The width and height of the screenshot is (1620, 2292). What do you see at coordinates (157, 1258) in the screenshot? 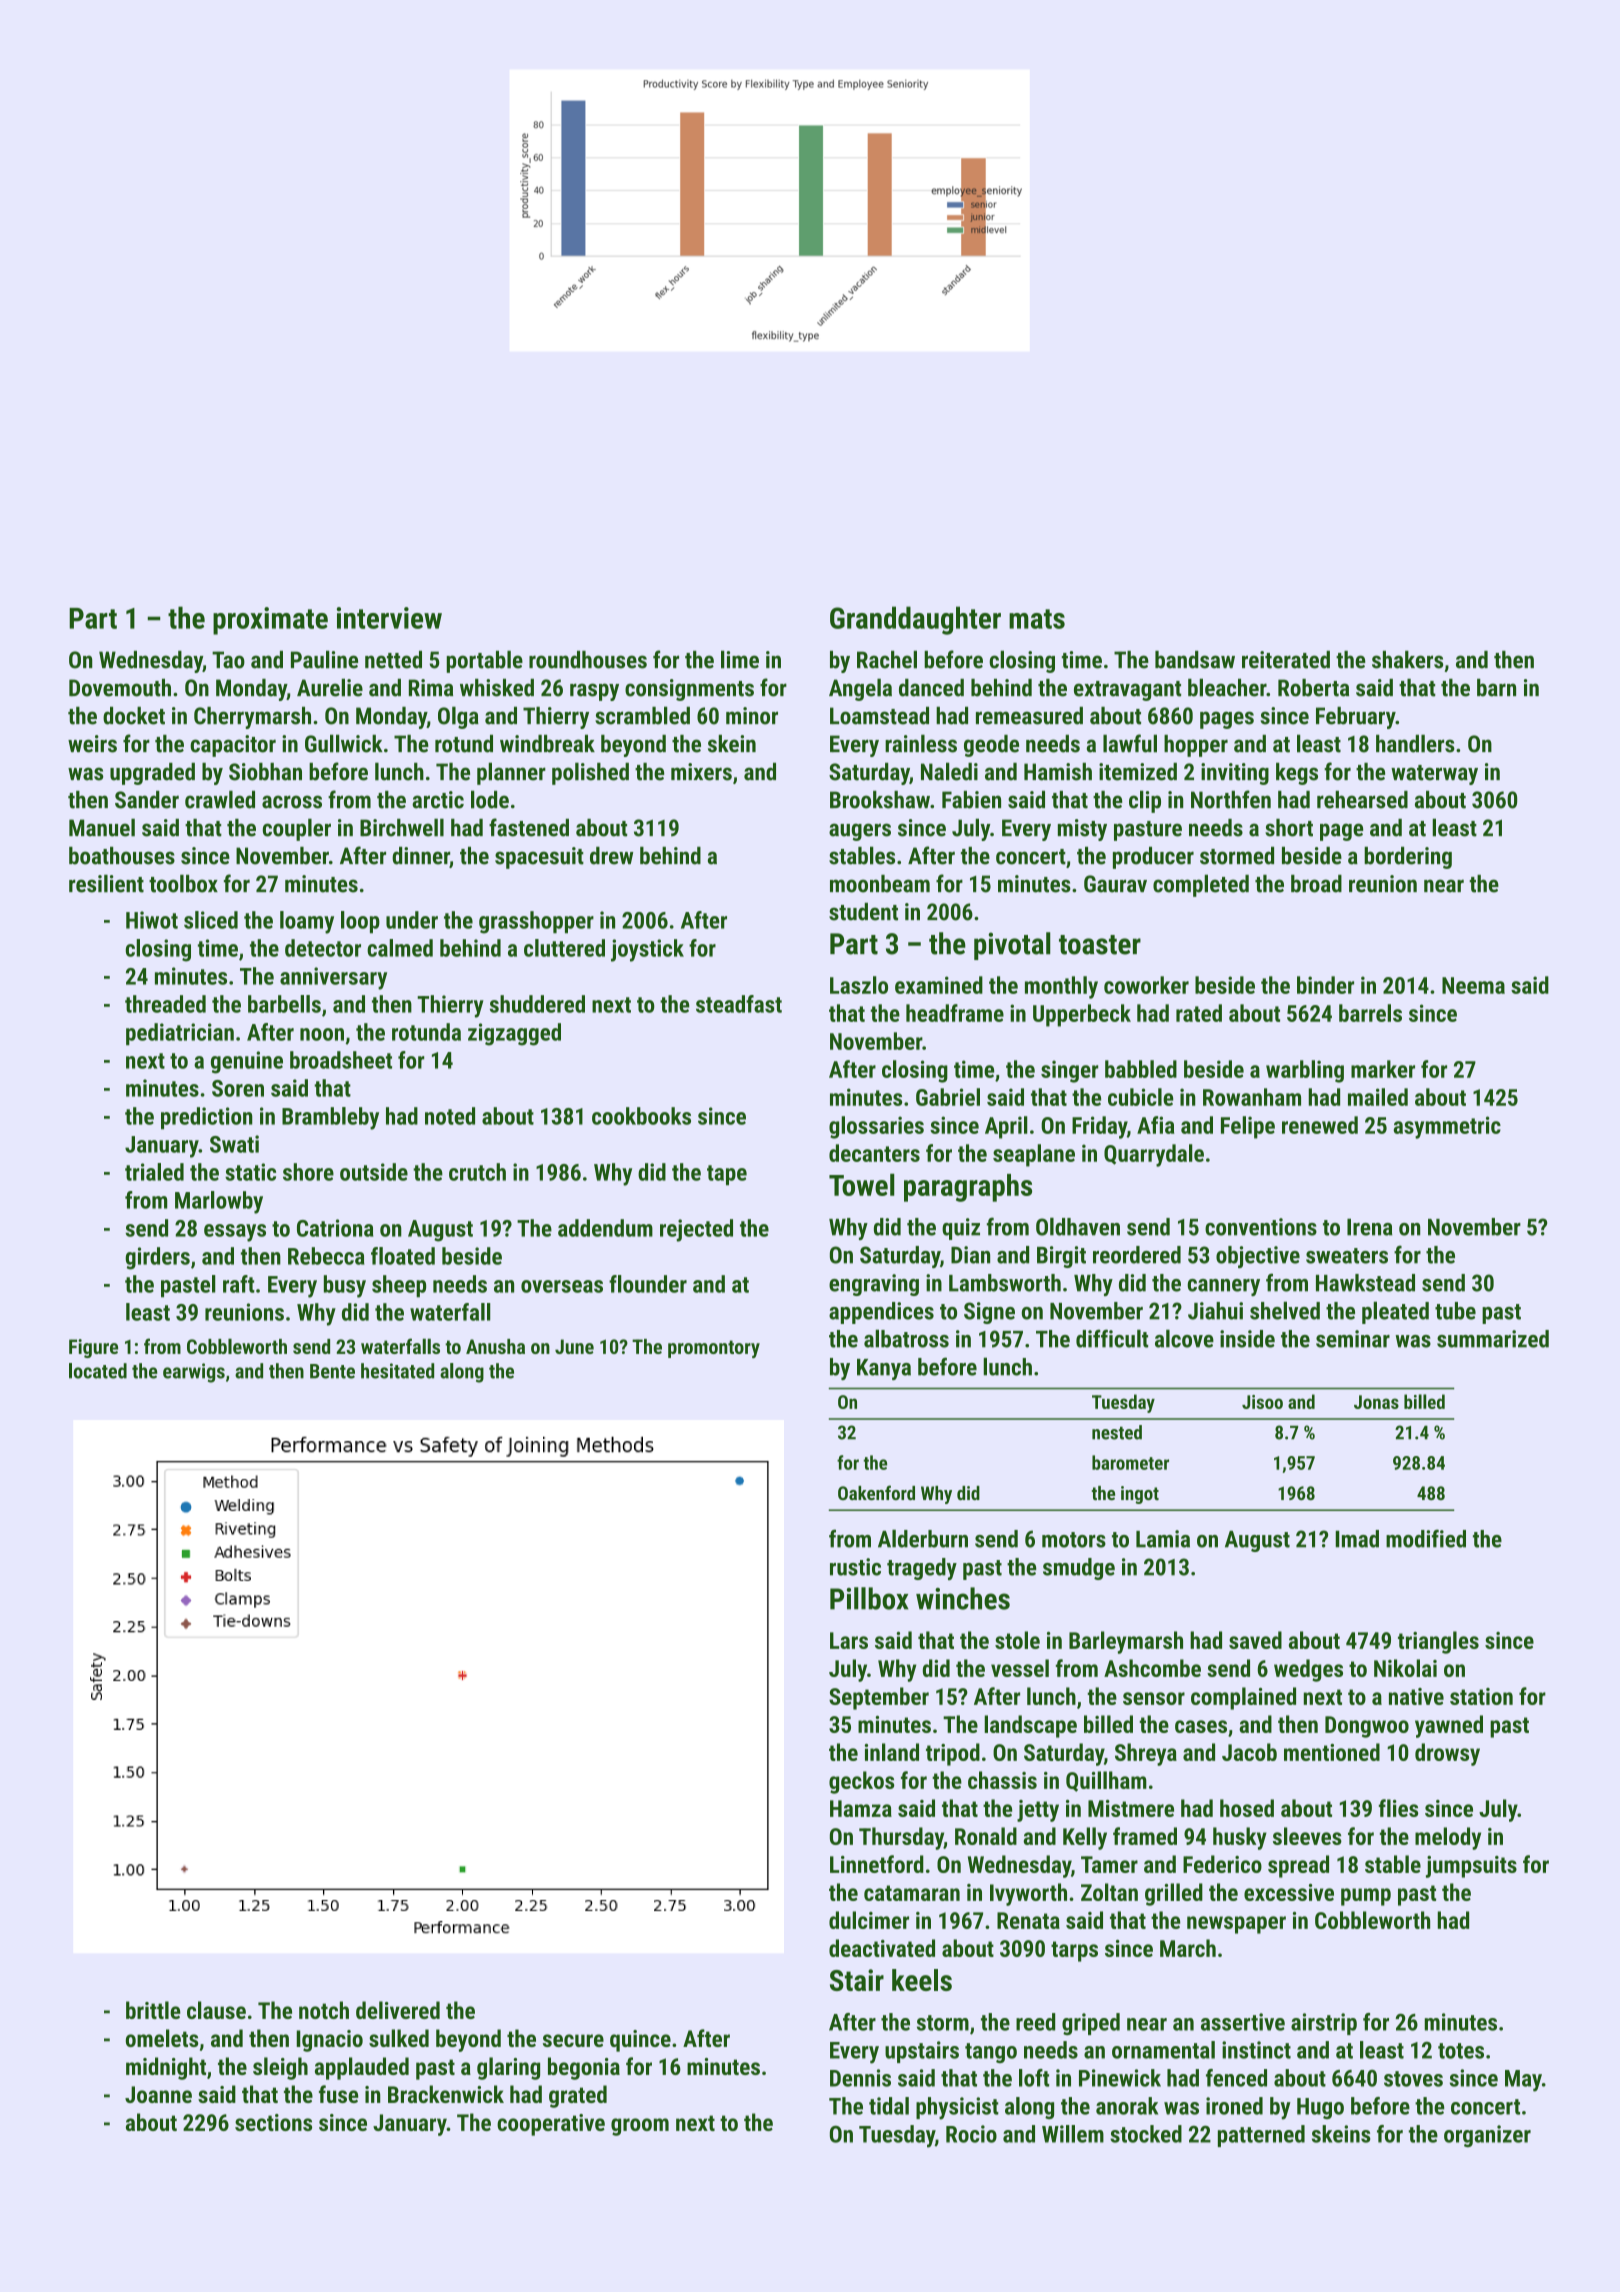
I see `girders` at bounding box center [157, 1258].
